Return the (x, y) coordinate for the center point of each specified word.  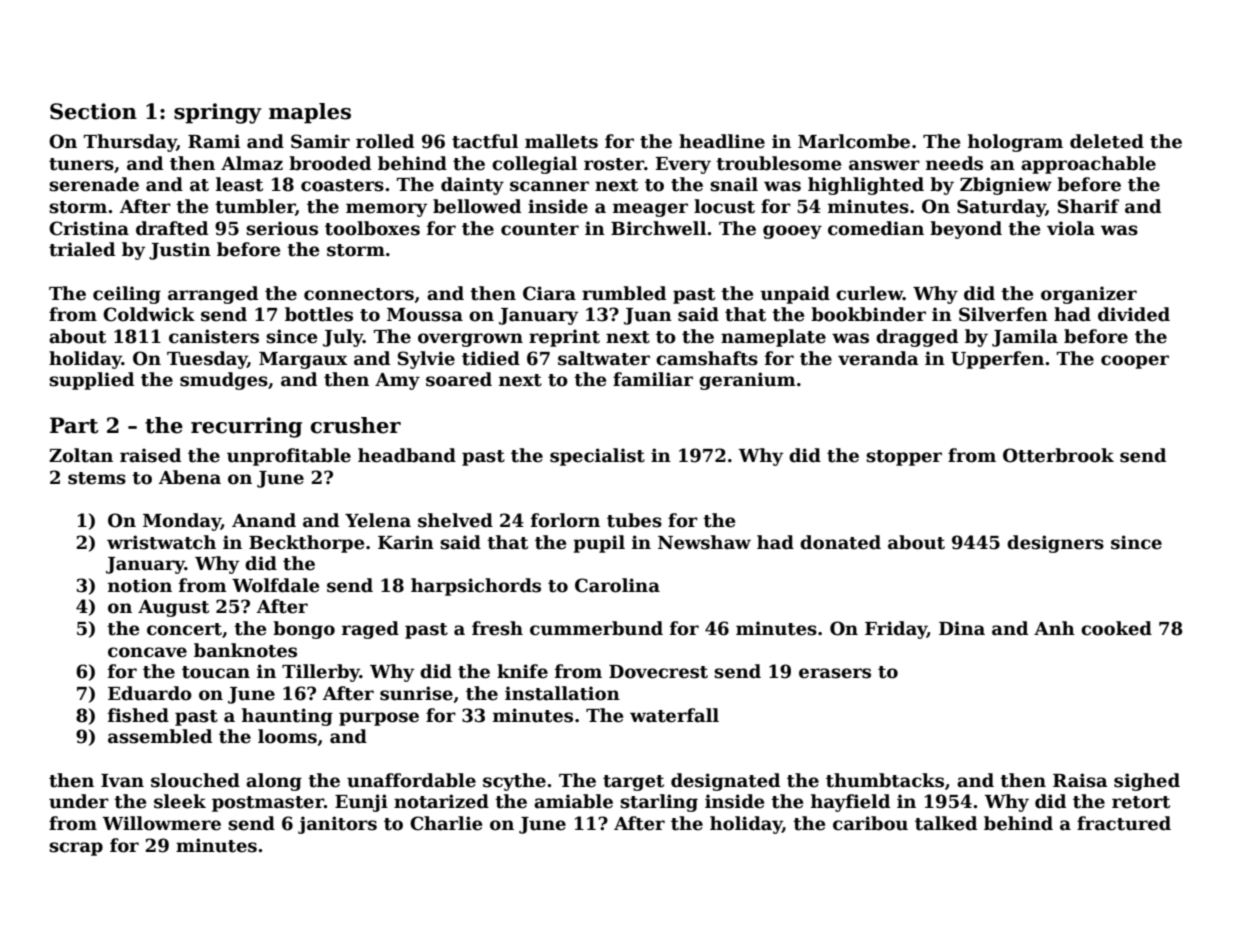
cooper (1135, 362)
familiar (653, 379)
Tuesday (207, 360)
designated (725, 782)
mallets (561, 141)
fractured (1124, 823)
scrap (76, 849)
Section (93, 111)
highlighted (866, 186)
